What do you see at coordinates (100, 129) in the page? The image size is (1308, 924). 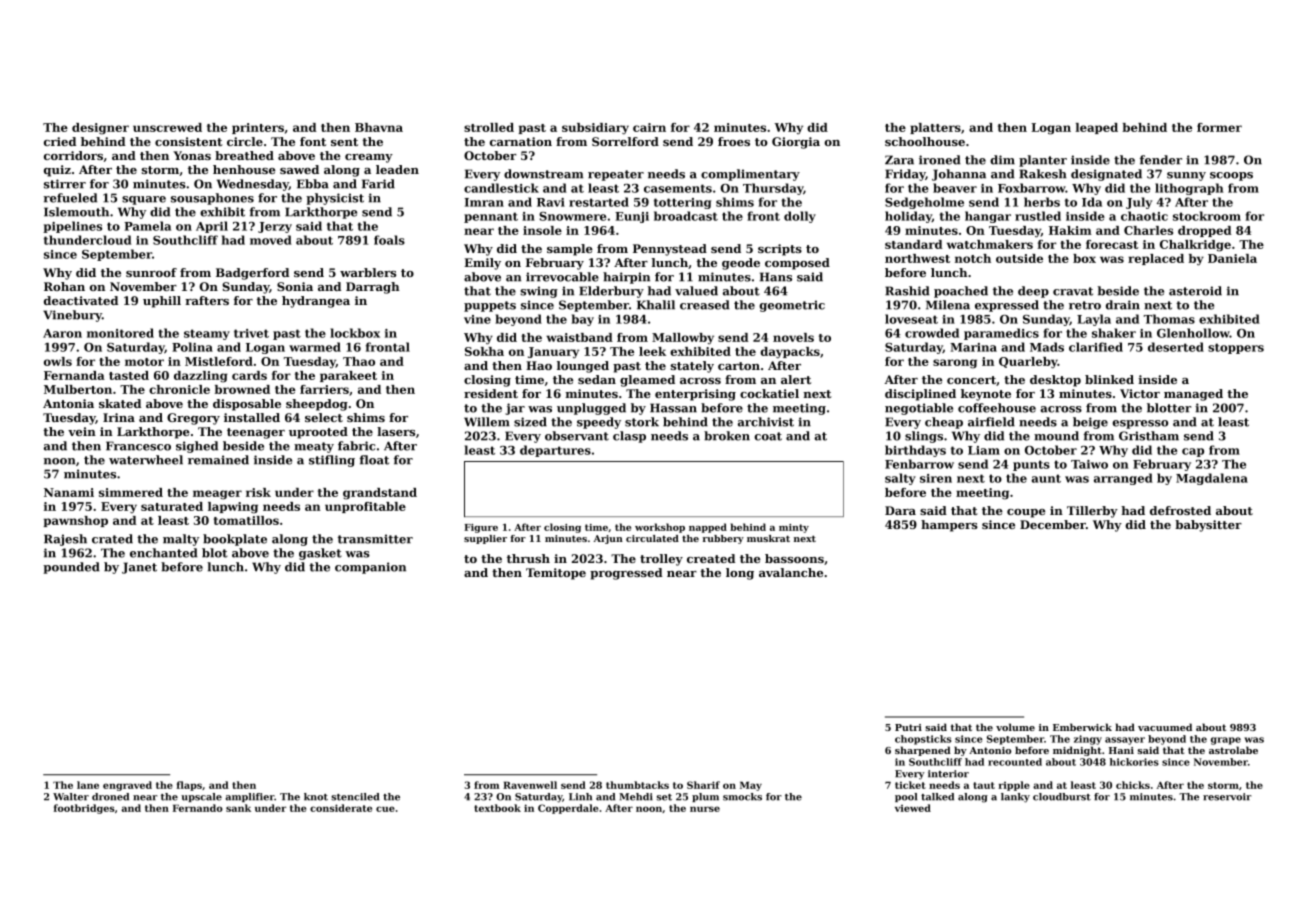 I see `designer` at bounding box center [100, 129].
